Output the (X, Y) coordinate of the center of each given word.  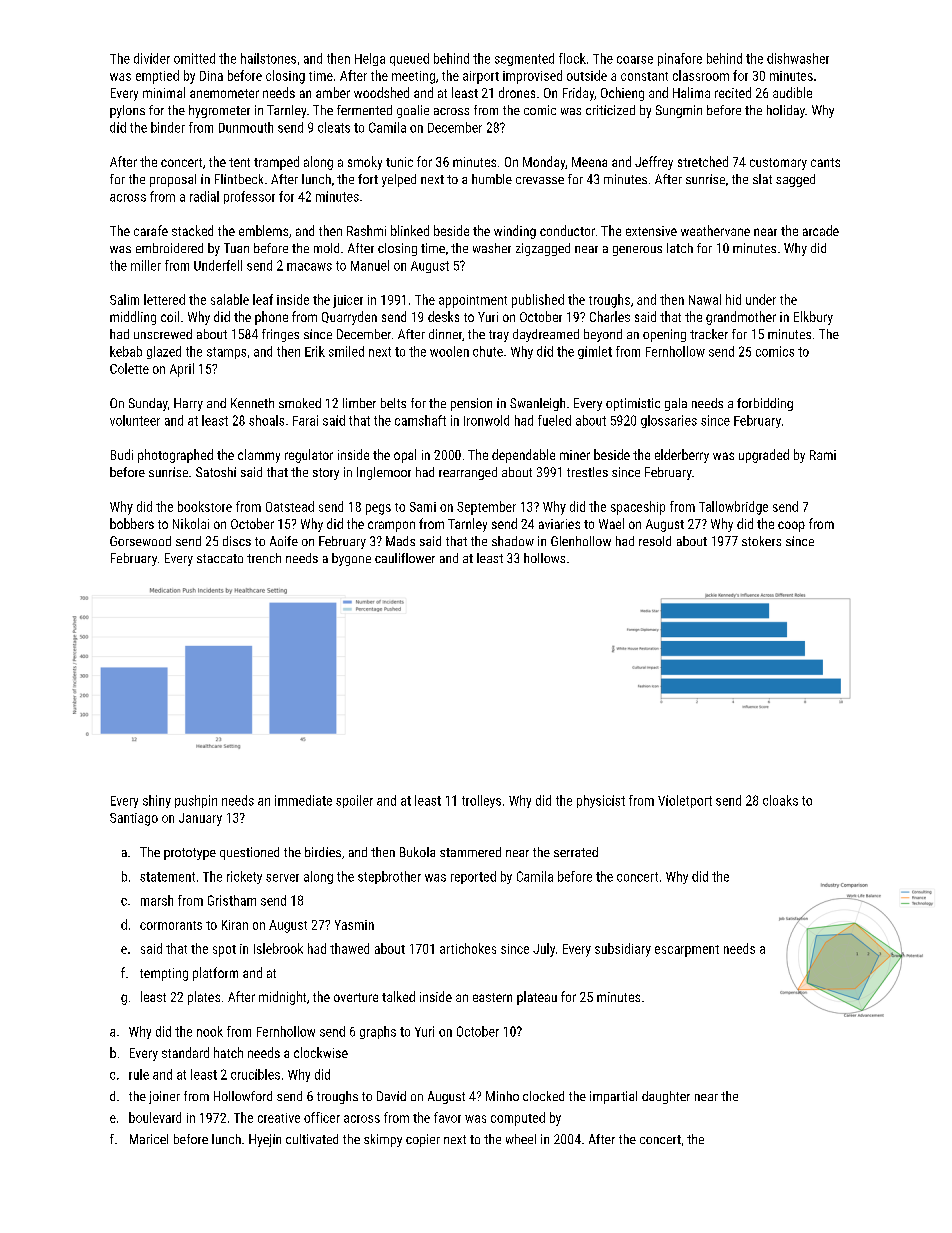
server (282, 878)
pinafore (680, 59)
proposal (173, 180)
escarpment (687, 951)
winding (515, 232)
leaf (263, 299)
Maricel (149, 1139)
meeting (413, 77)
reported (473, 877)
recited (733, 92)
